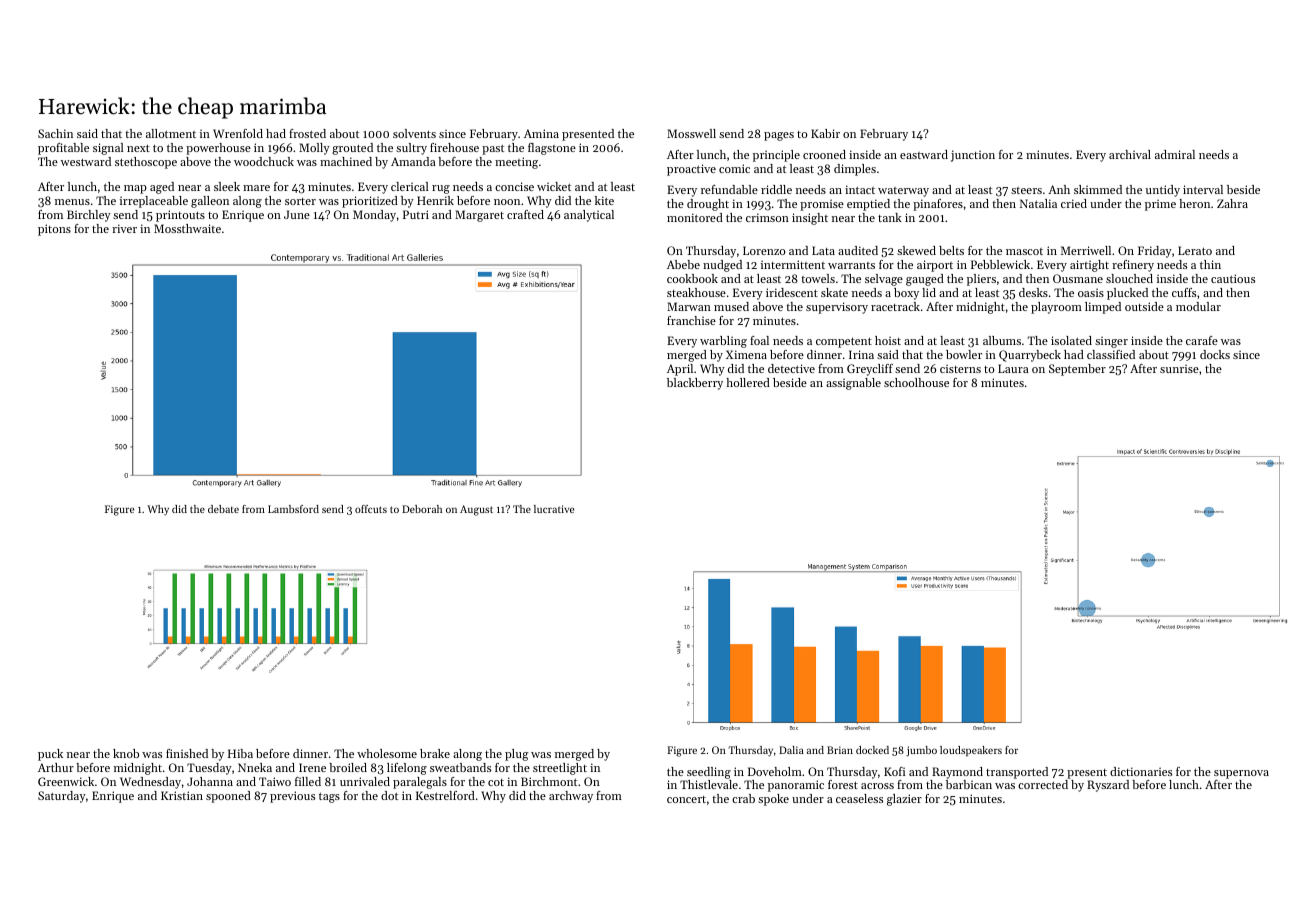 The image size is (1308, 924). Describe the element at coordinates (223, 509) in the image. I see `debate` at that location.
